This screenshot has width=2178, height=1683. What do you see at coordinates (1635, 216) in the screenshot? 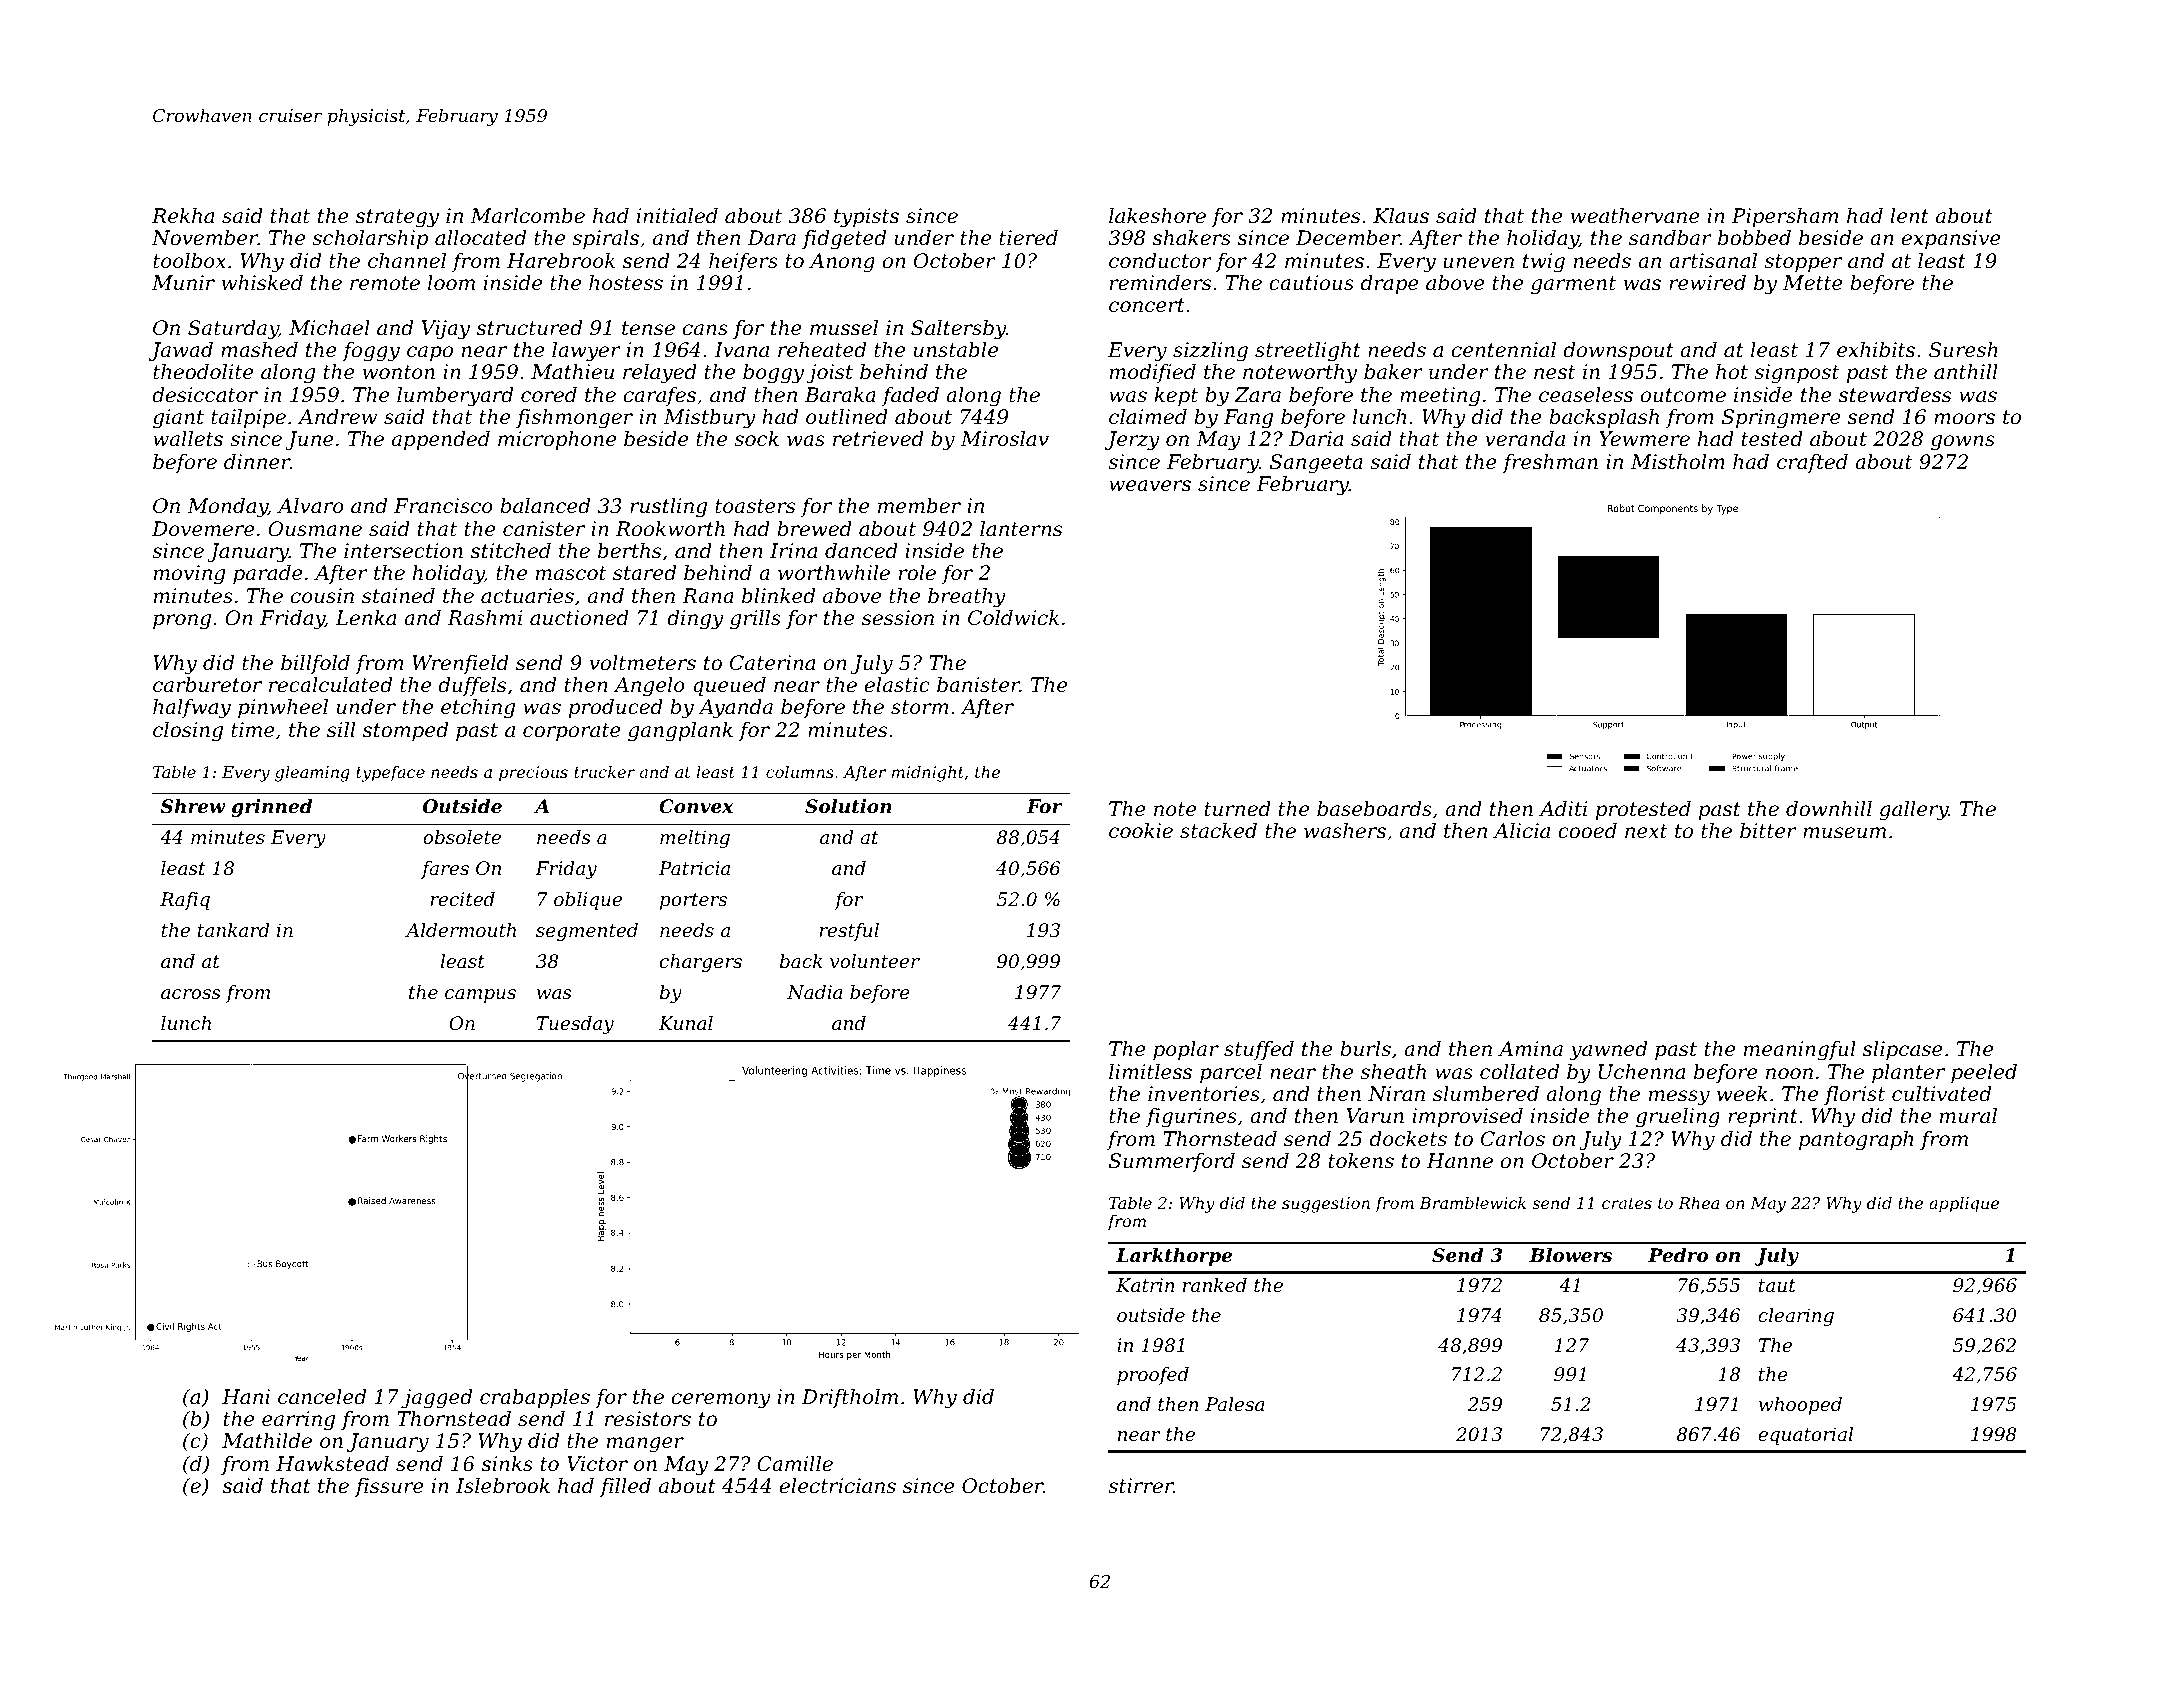
I see `weathervane` at bounding box center [1635, 216].
